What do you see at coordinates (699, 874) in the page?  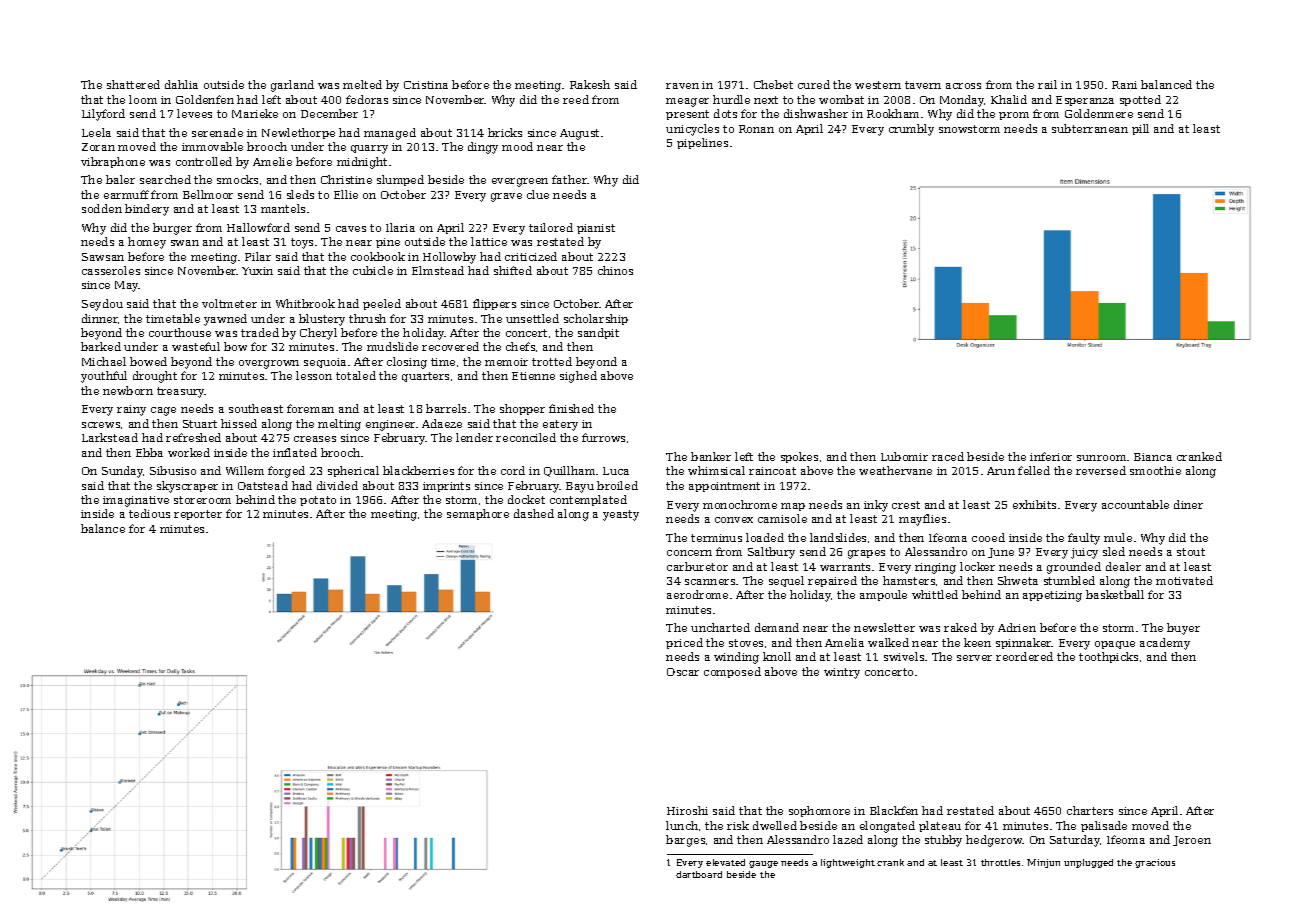 I see `dartboard` at bounding box center [699, 874].
